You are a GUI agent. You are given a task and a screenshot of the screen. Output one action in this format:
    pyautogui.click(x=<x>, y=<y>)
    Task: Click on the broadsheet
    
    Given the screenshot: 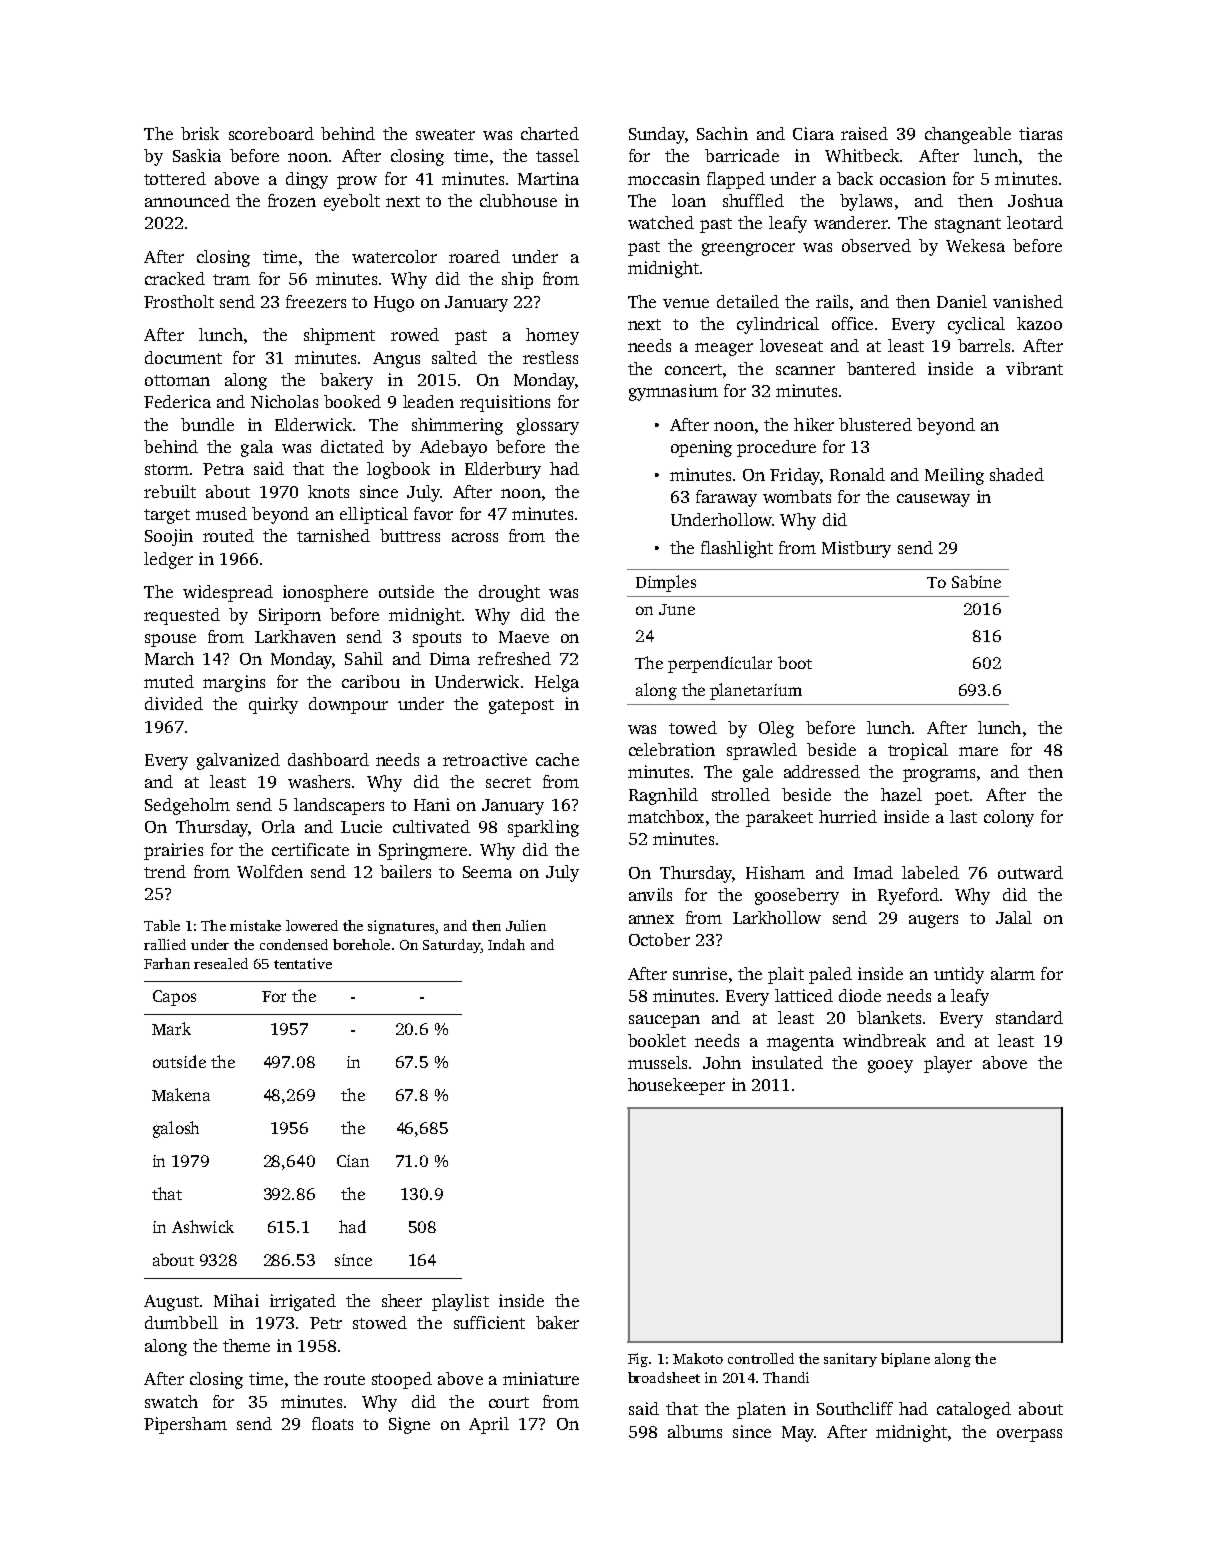 What is the action you would take?
    pyautogui.click(x=664, y=1377)
